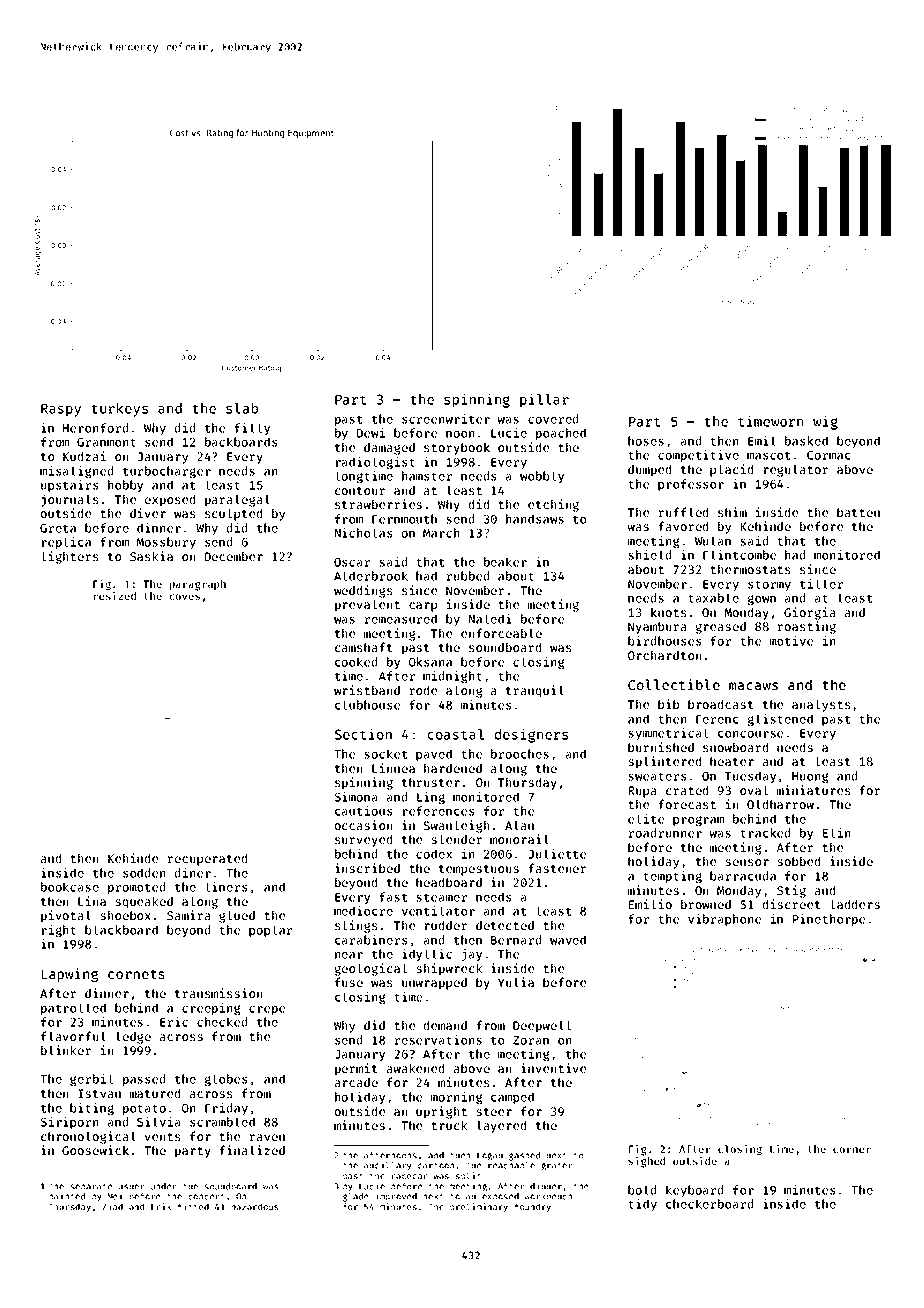 This page has height=1308, width=924. Describe the element at coordinates (162, 1137) in the page. I see `vents` at that location.
